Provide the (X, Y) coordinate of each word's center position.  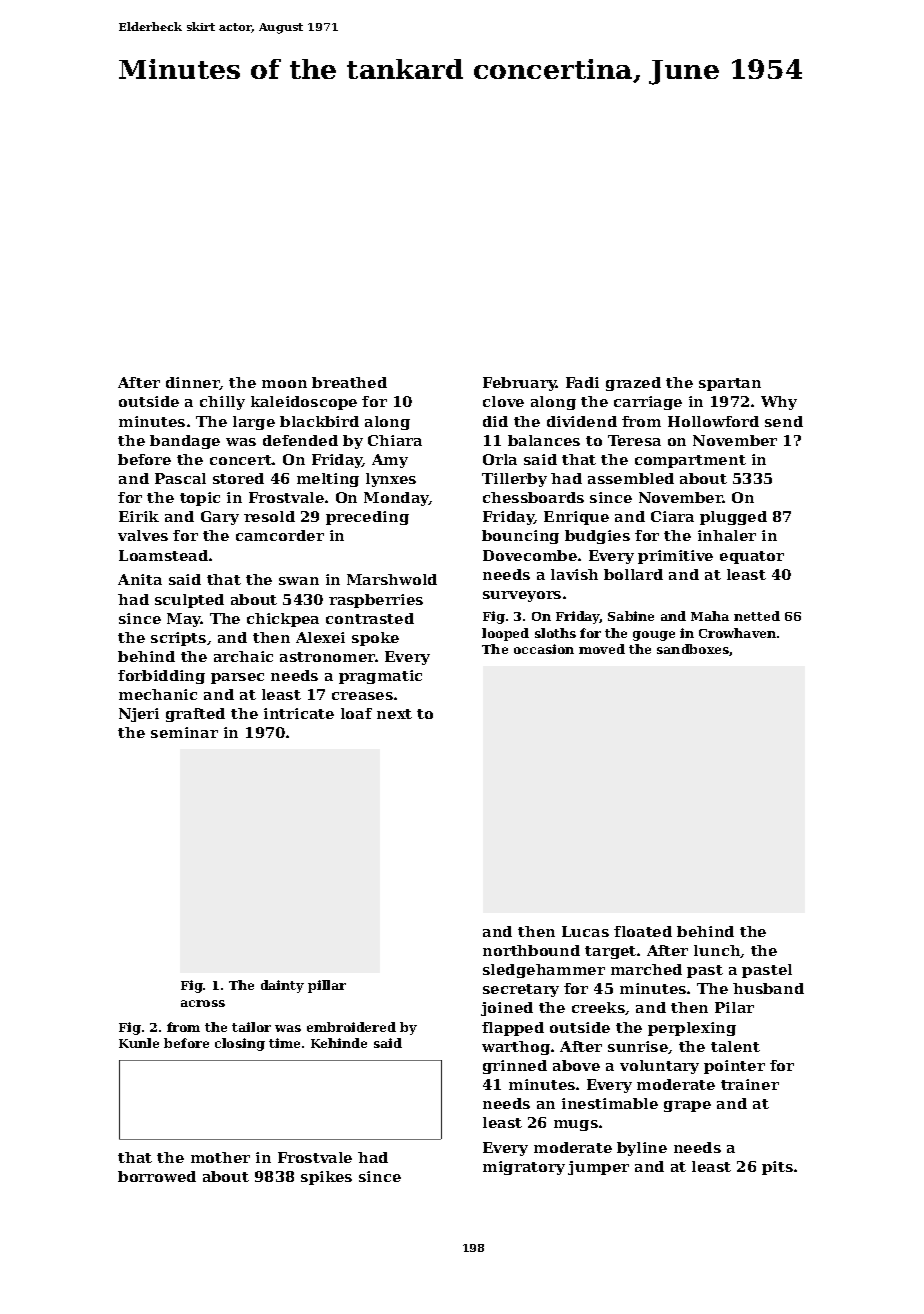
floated (643, 931)
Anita (140, 579)
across (203, 1003)
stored (238, 478)
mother (220, 1157)
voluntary (659, 1067)
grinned (515, 1067)
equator (752, 557)
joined (507, 1009)
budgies (597, 537)
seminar (184, 732)
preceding (367, 518)
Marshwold (392, 579)
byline (642, 1149)
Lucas (585, 931)
